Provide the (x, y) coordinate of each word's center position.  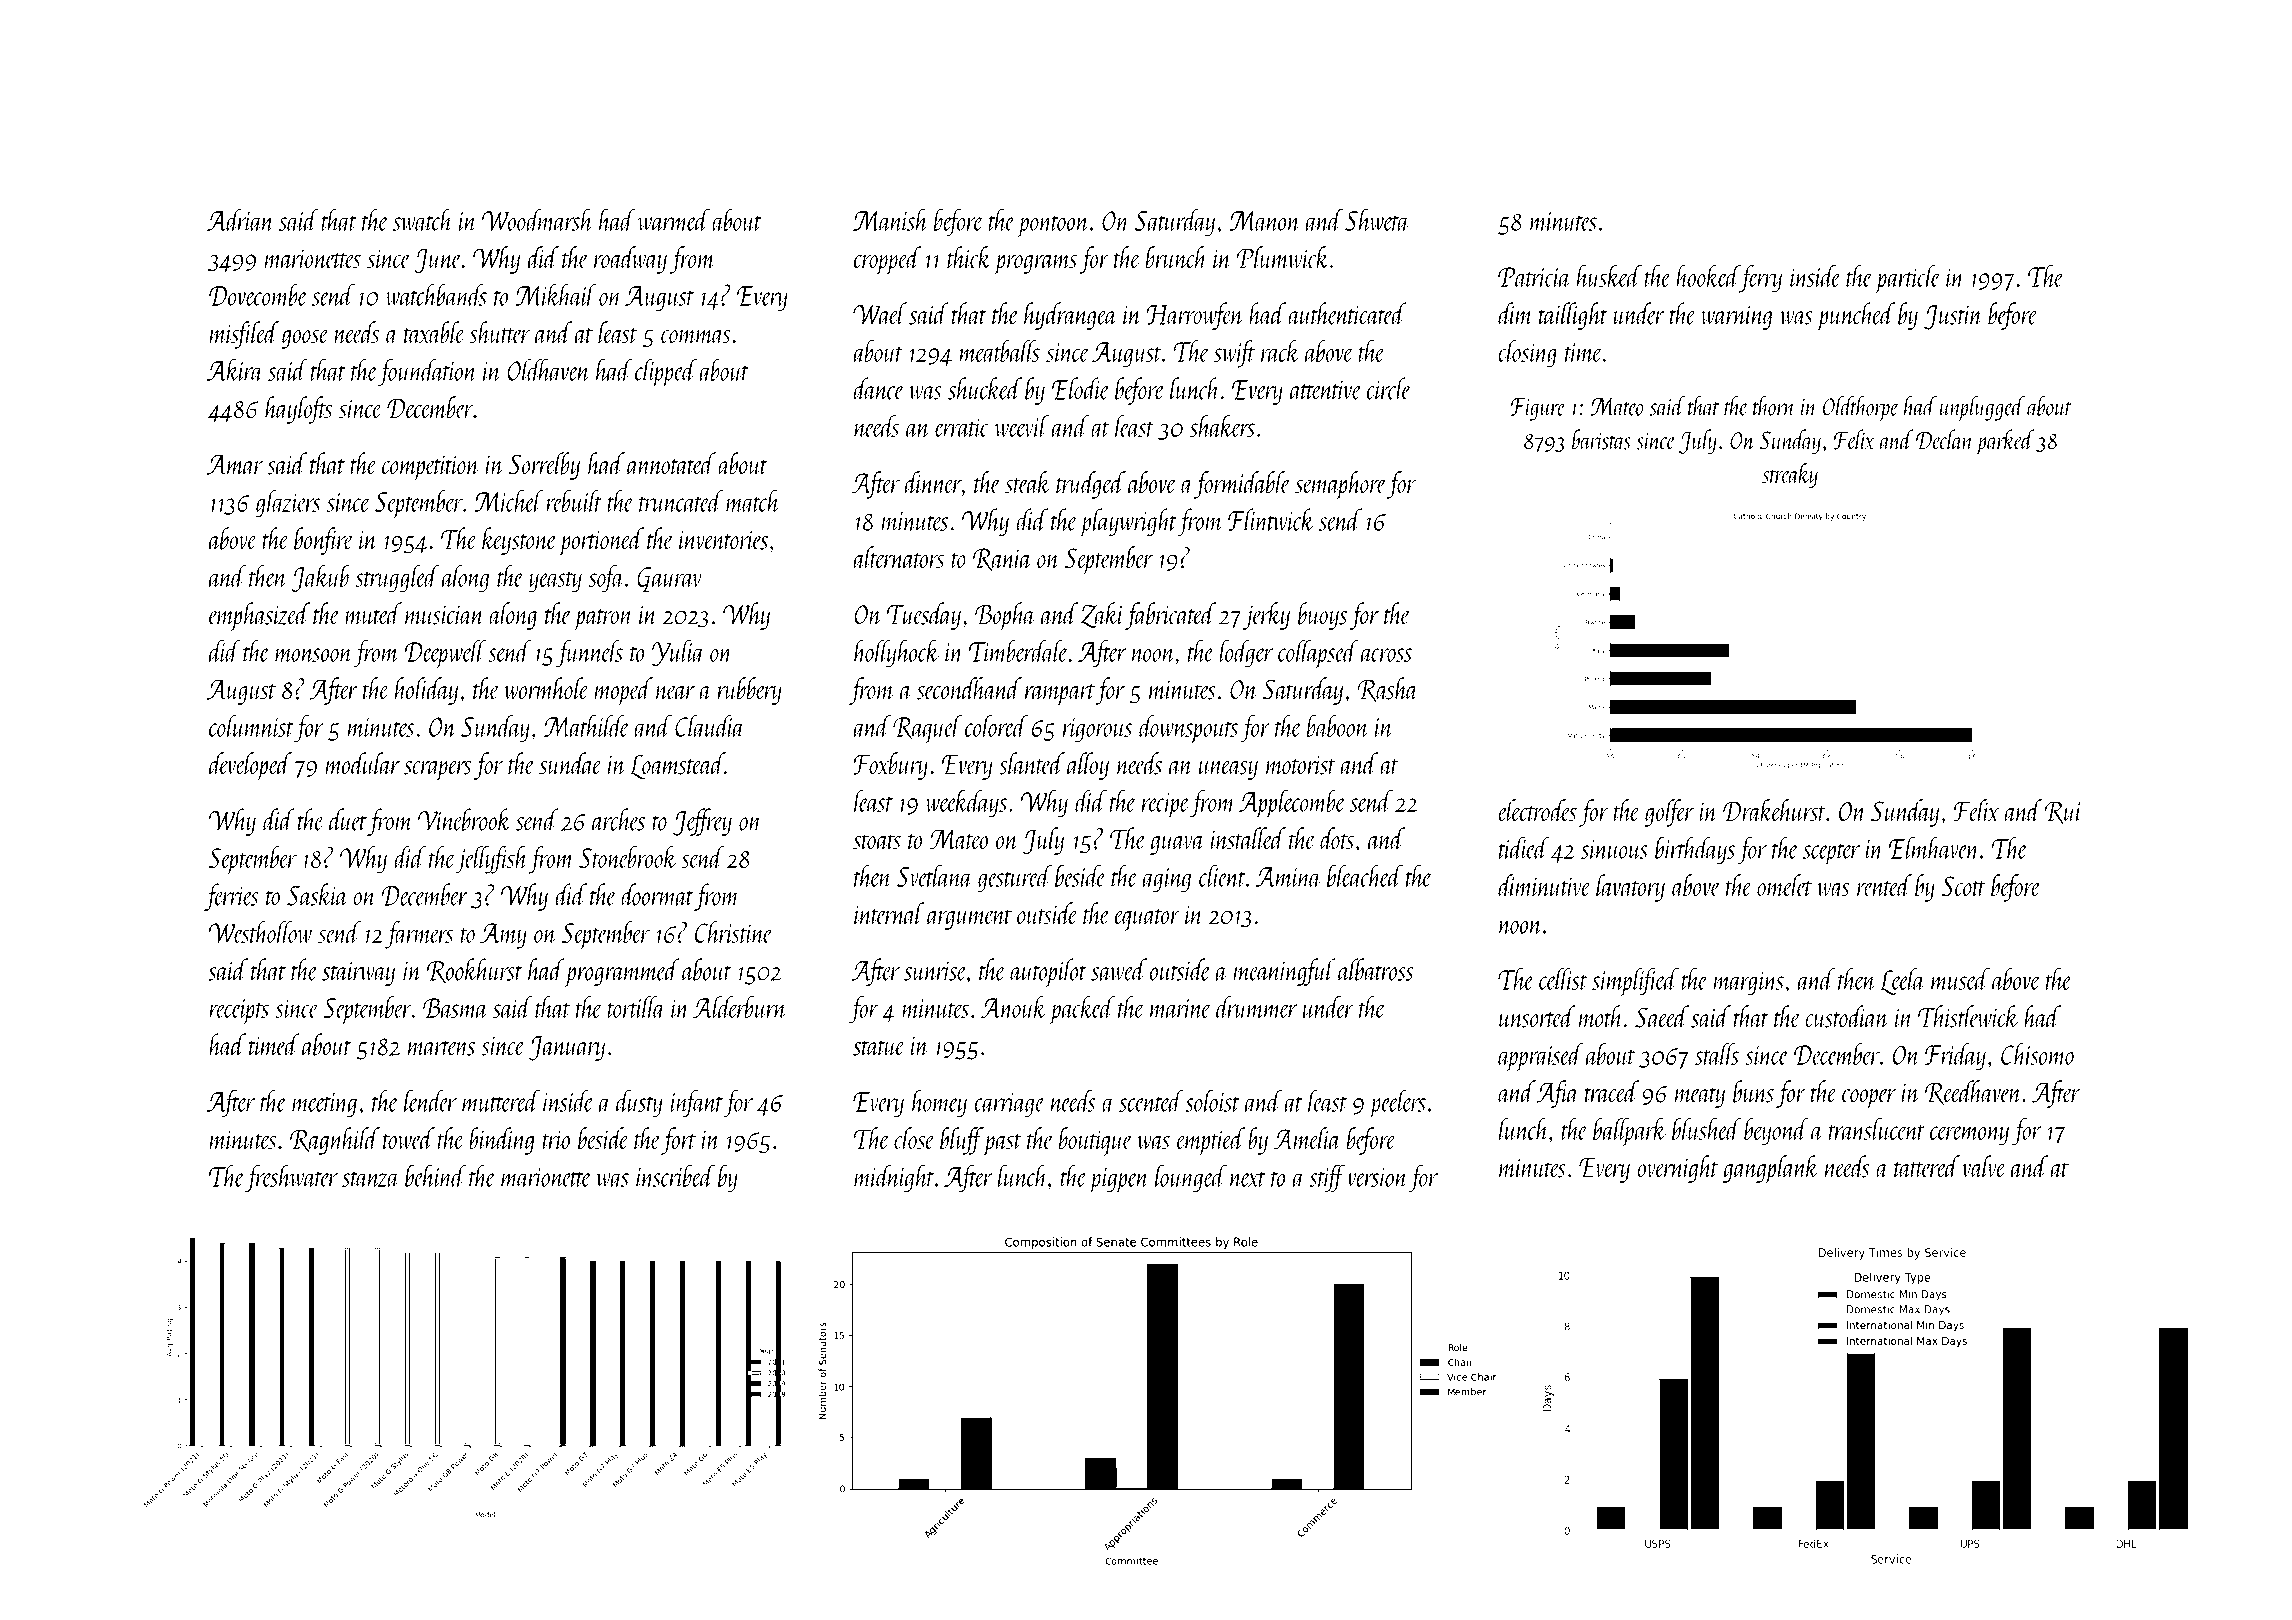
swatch (423, 219)
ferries (231, 897)
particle (1908, 279)
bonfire (324, 541)
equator (1147, 920)
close (914, 1138)
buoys (1322, 616)
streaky (1790, 475)
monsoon (314, 655)
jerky (1266, 616)
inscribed (675, 1175)
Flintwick (1271, 519)
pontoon (1053, 226)
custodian (1847, 1016)
